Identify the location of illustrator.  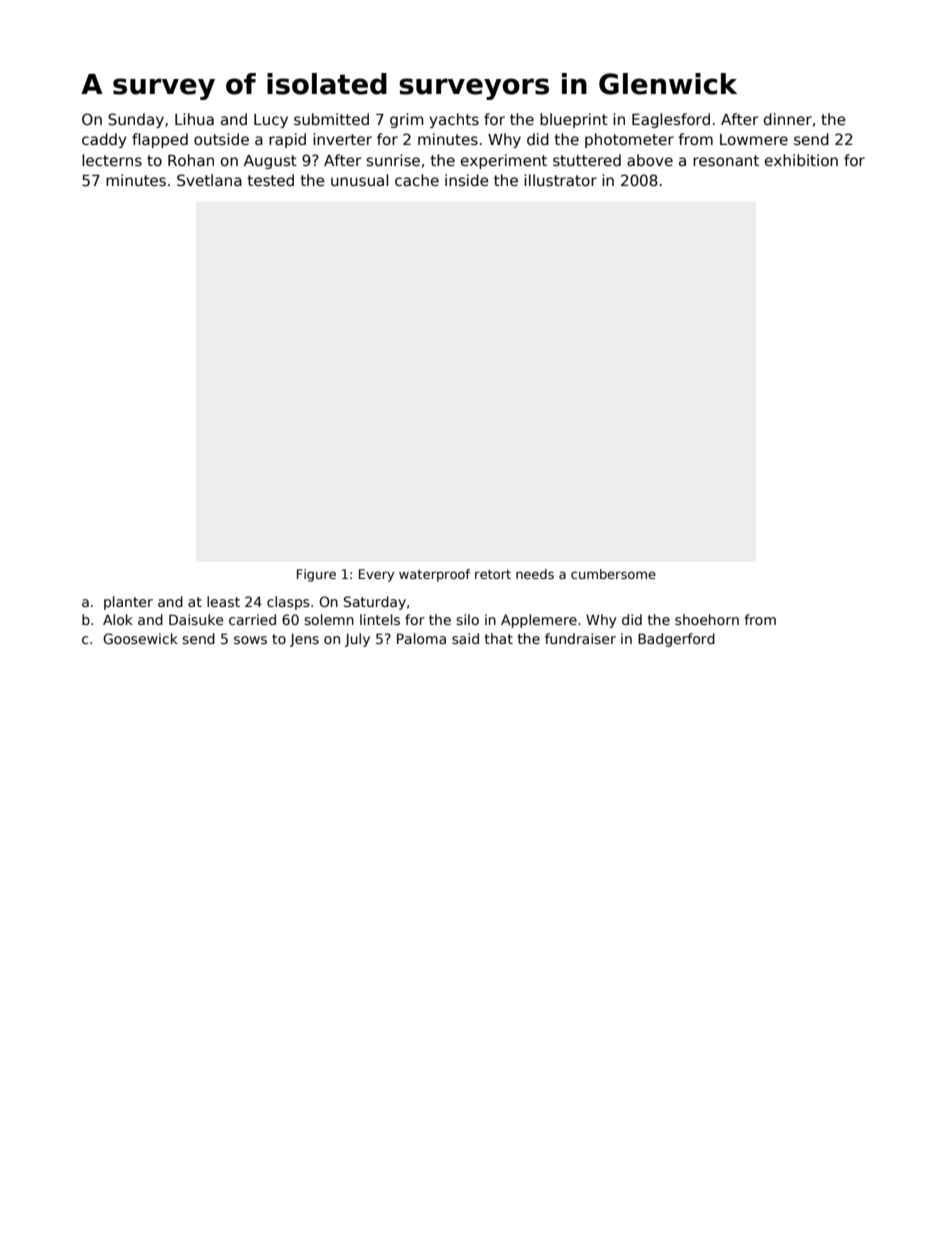
(560, 180).
